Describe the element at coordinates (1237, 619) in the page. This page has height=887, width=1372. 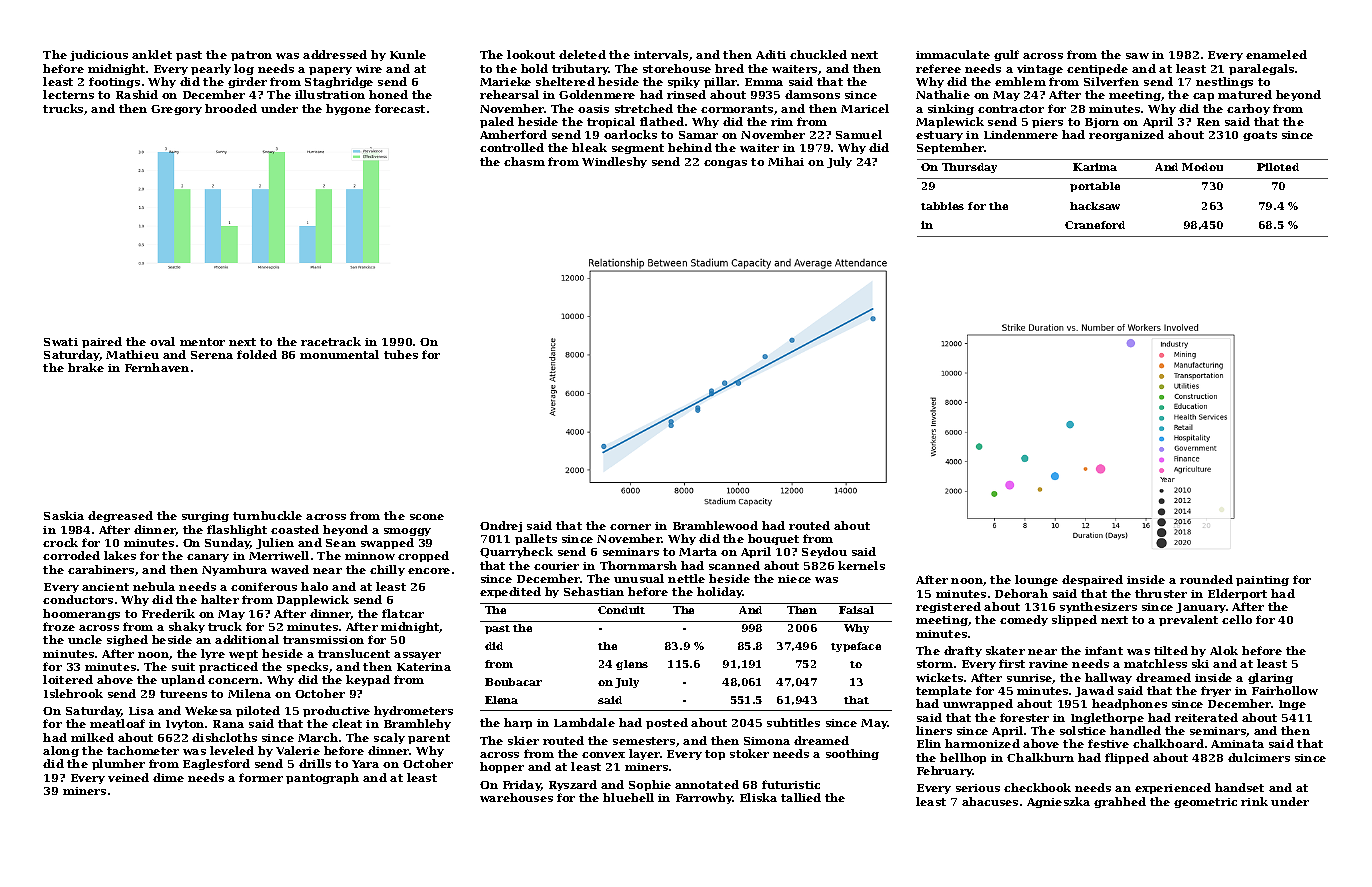
I see `cello` at that location.
